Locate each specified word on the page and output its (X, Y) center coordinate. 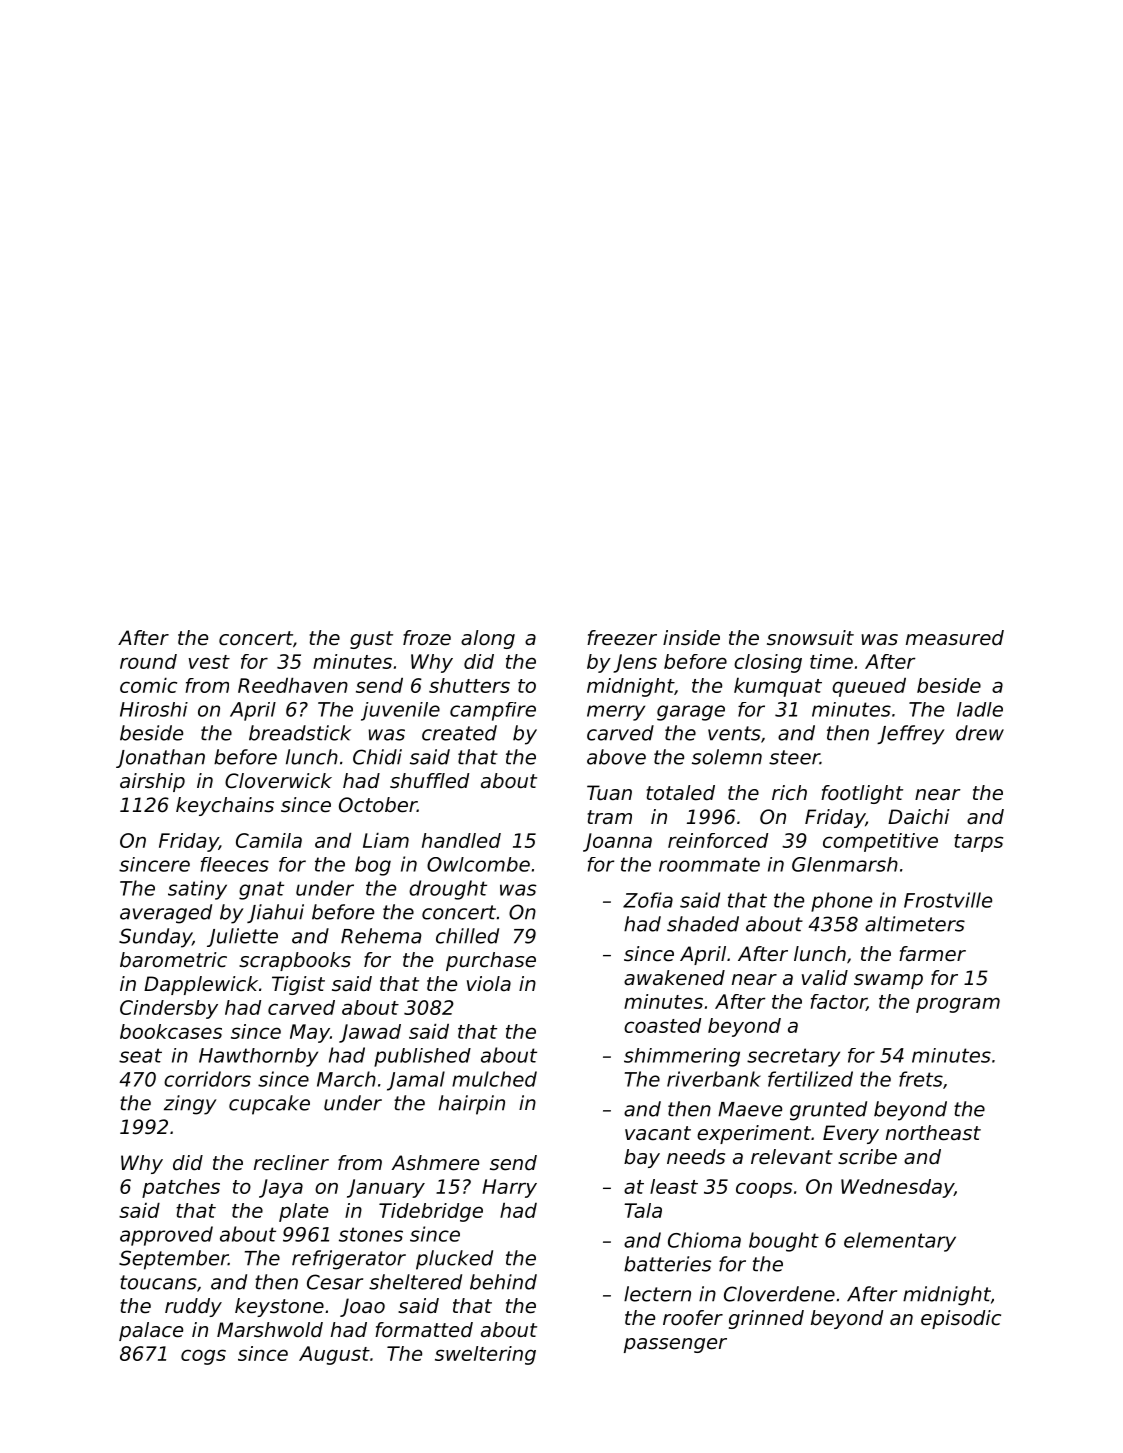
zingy (190, 1105)
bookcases (171, 1031)
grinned (766, 1319)
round (148, 661)
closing (768, 663)
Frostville (948, 900)
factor (838, 1002)
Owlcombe (478, 864)
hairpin (472, 1105)
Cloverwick (278, 781)
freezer (622, 638)
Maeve (750, 1109)
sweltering (485, 1355)
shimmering (682, 1057)
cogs (203, 1357)
